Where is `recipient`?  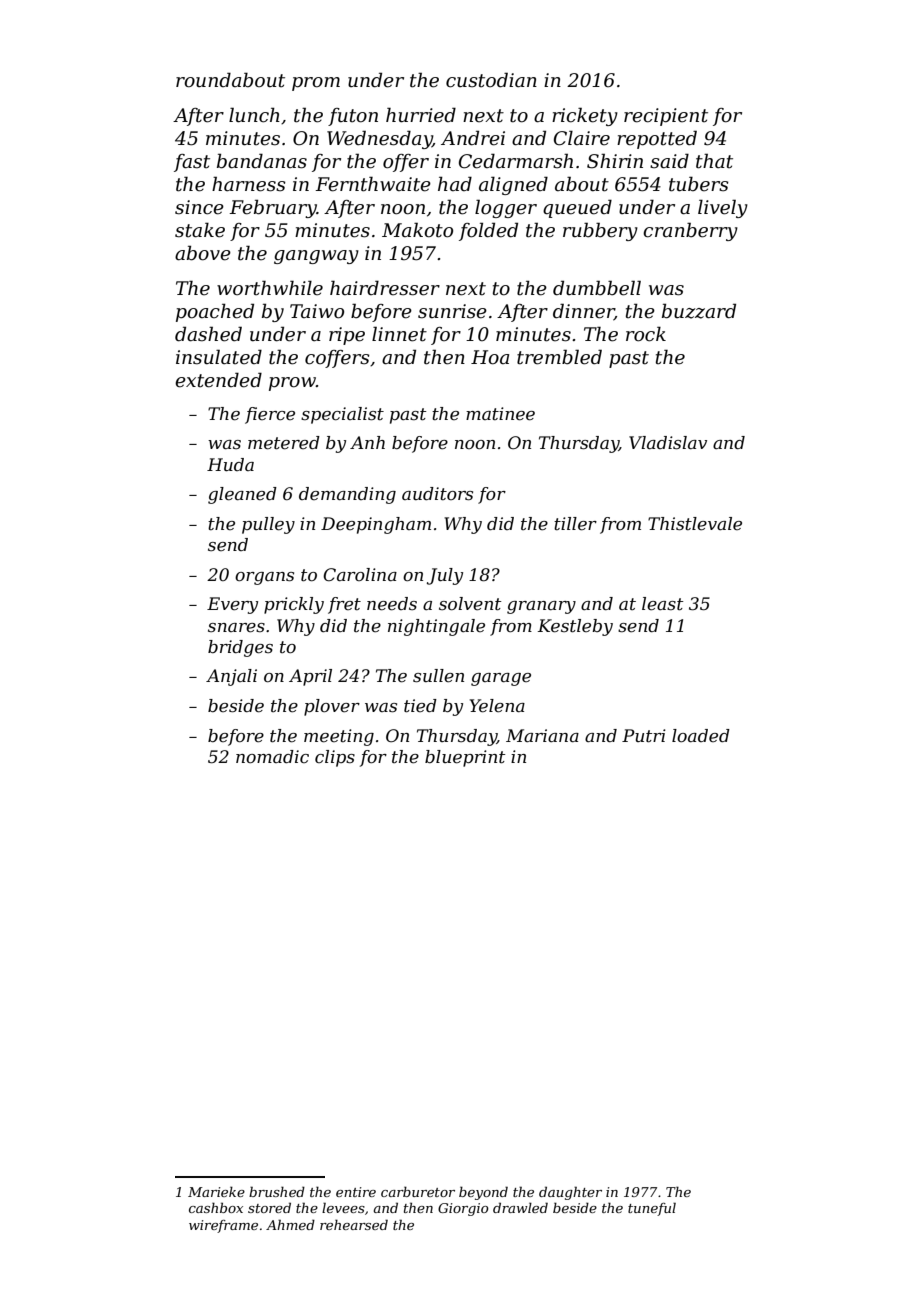 recipient is located at coordinates (666, 117).
